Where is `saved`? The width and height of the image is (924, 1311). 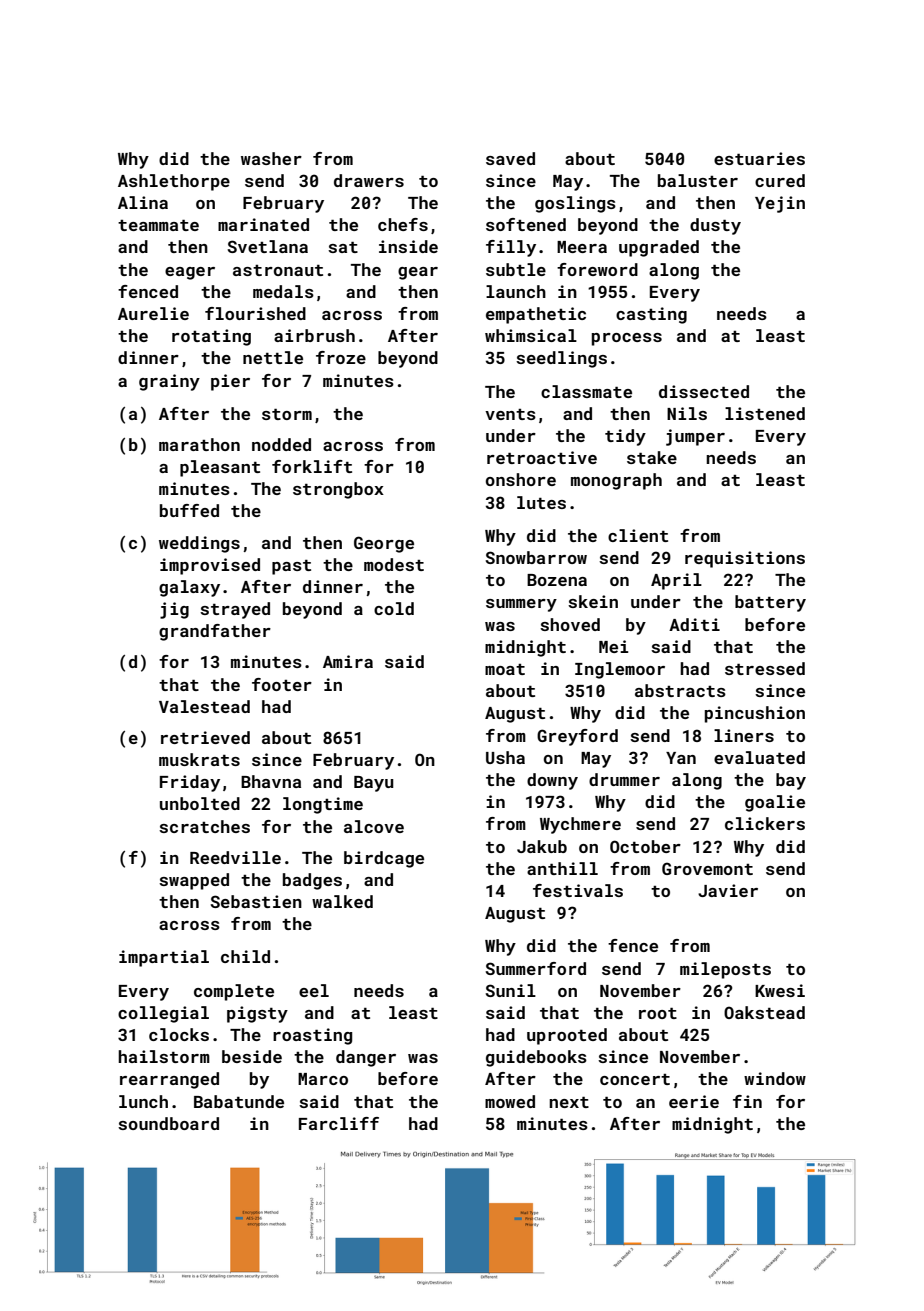
saved is located at coordinates (510, 158).
